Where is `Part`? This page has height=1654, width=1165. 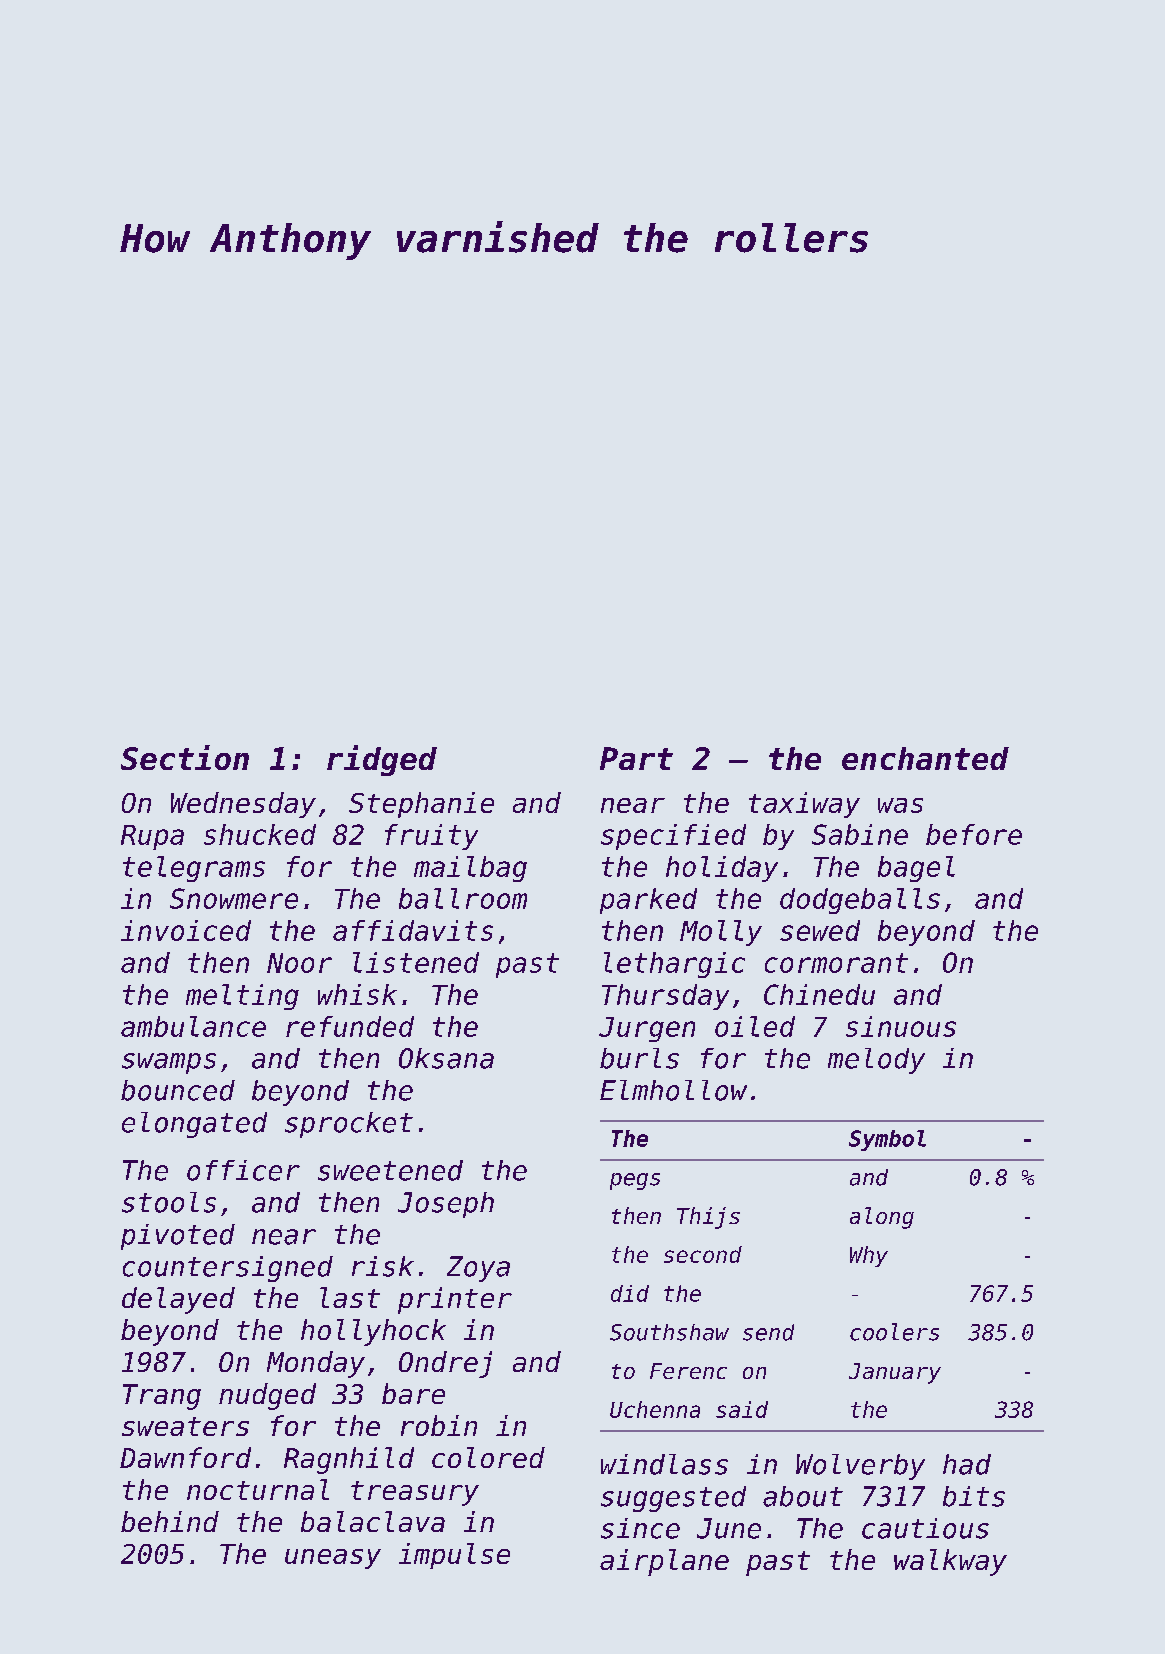 Part is located at coordinates (636, 758).
